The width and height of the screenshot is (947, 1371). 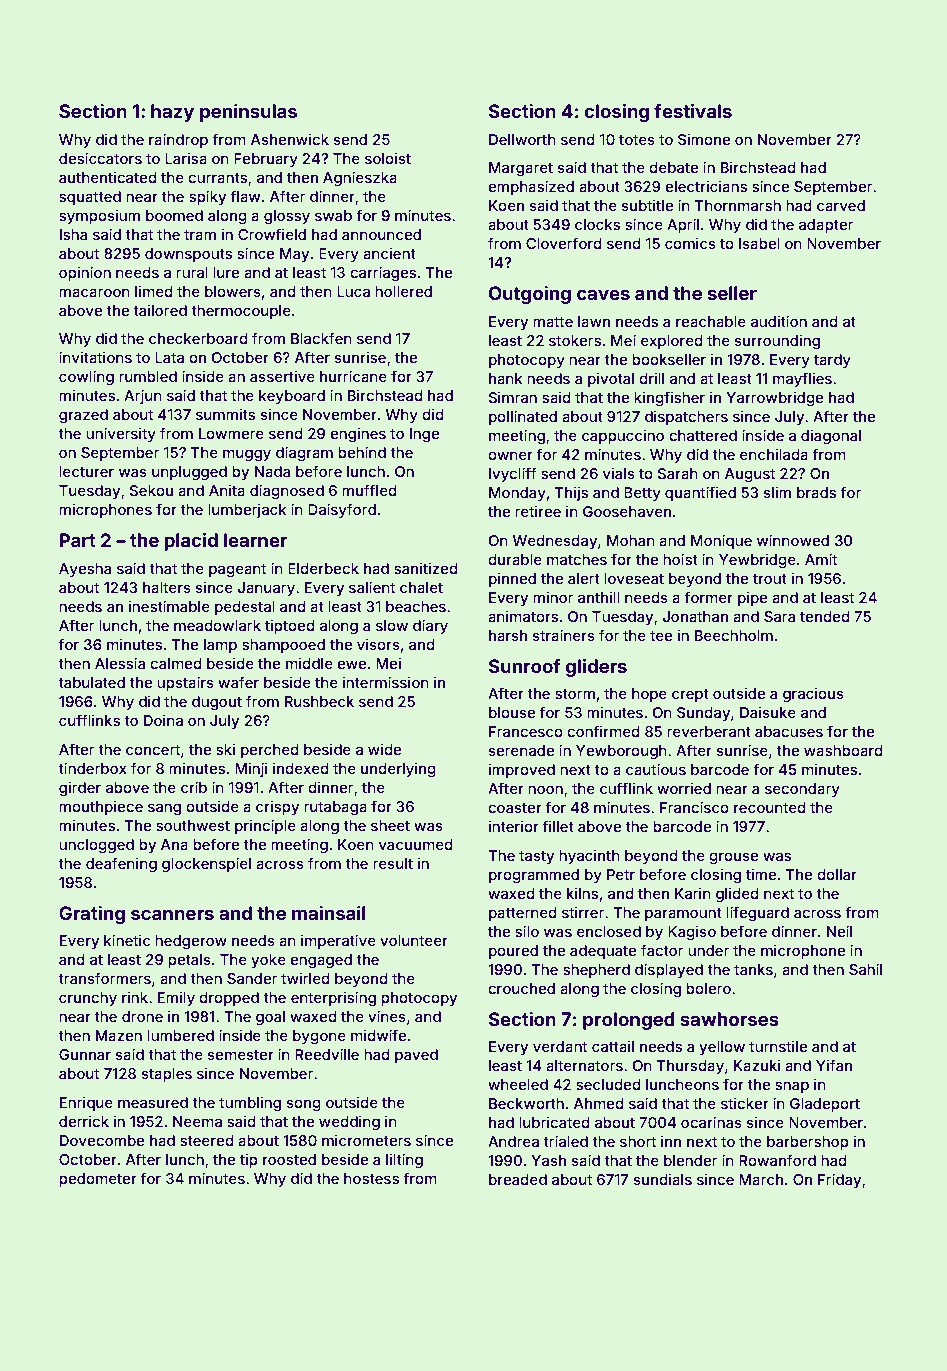 I want to click on pedometer, so click(x=98, y=1180).
